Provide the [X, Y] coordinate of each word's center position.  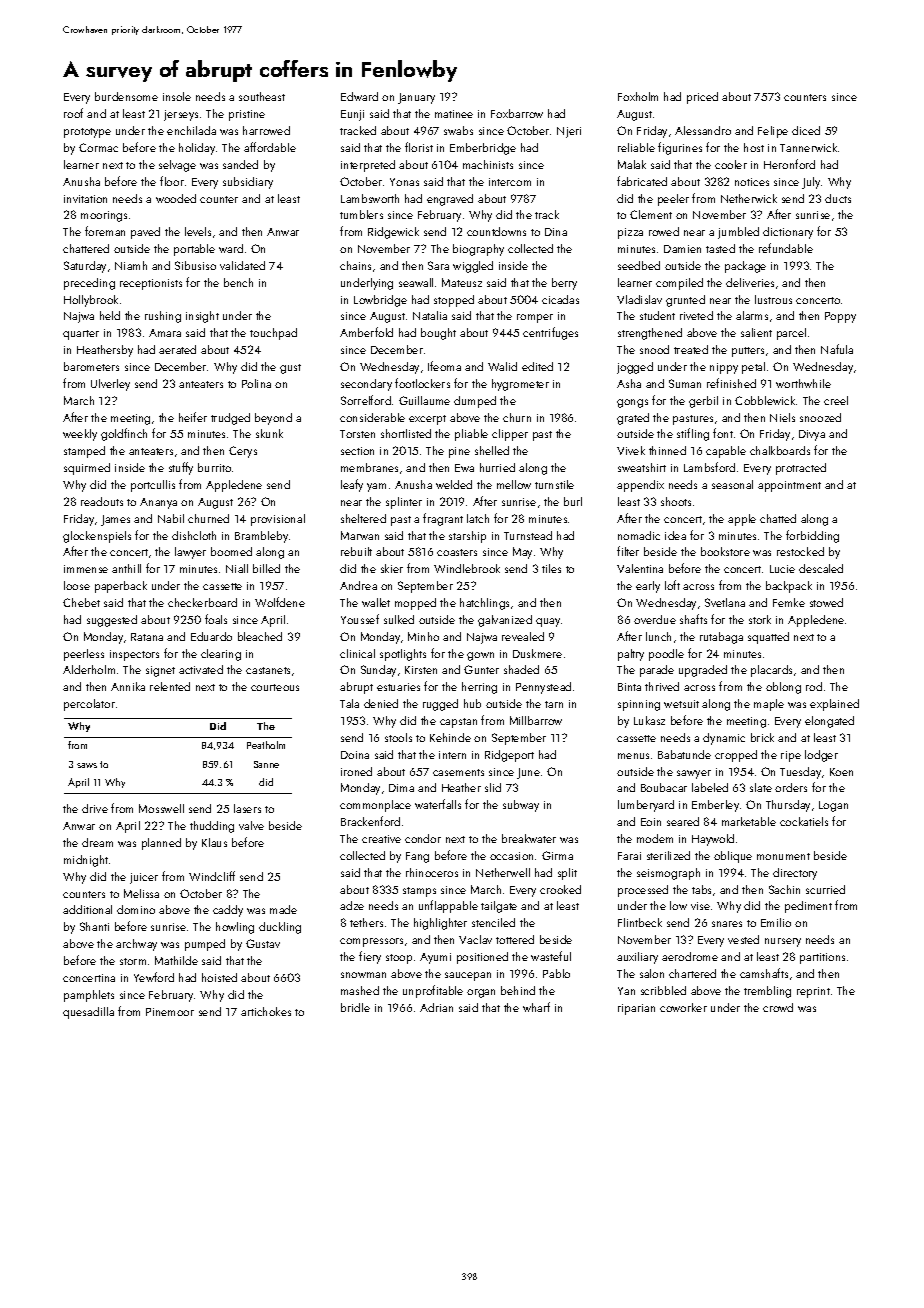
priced [702, 98]
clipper [510, 435]
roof [73, 113]
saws [87, 765]
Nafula [837, 349]
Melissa [141, 893]
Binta [629, 687]
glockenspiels [97, 537]
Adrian [436, 1007]
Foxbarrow [517, 113]
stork [760, 619]
